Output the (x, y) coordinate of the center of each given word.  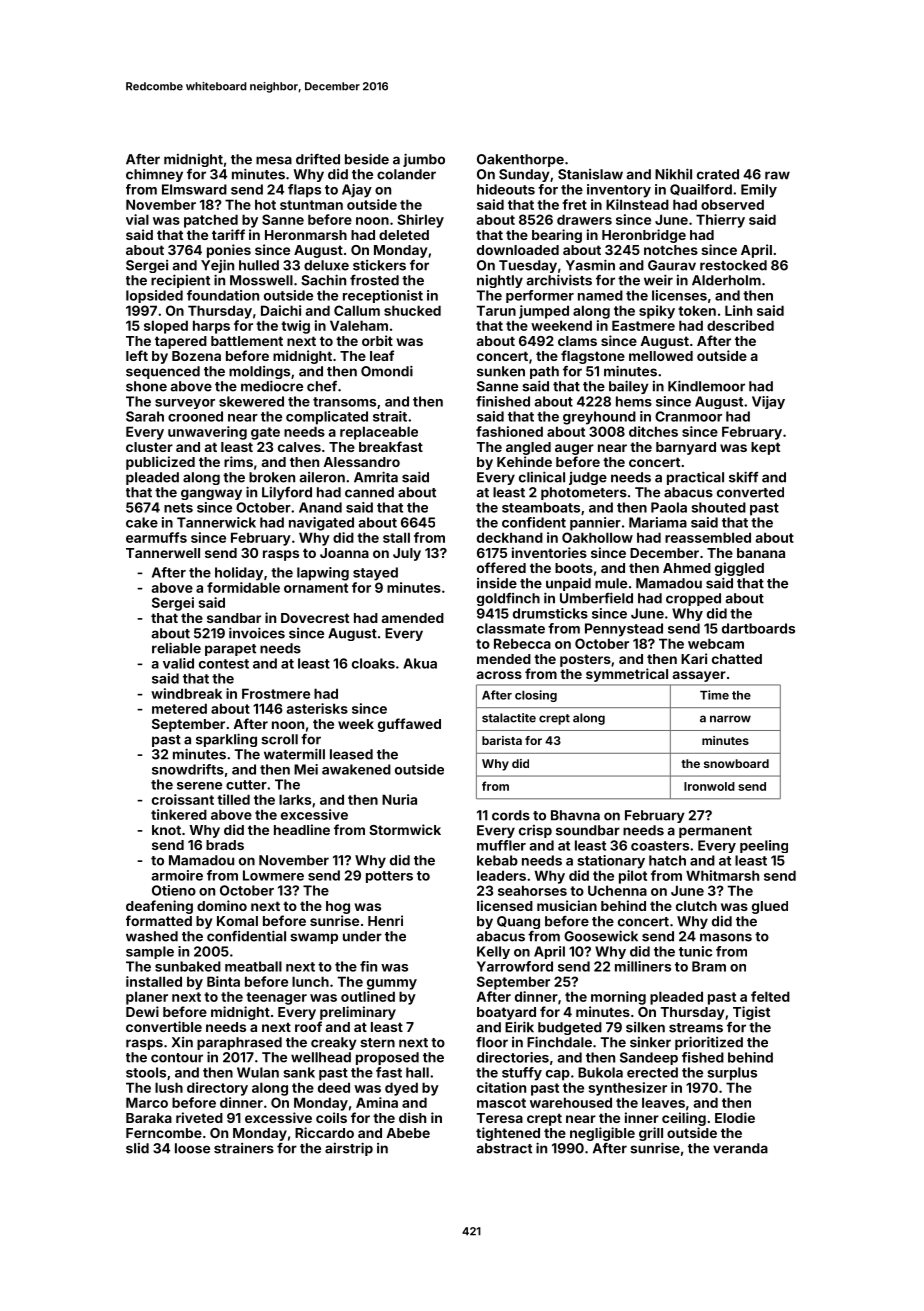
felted (770, 996)
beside (367, 159)
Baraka (149, 1118)
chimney (154, 175)
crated (718, 174)
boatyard (506, 1013)
